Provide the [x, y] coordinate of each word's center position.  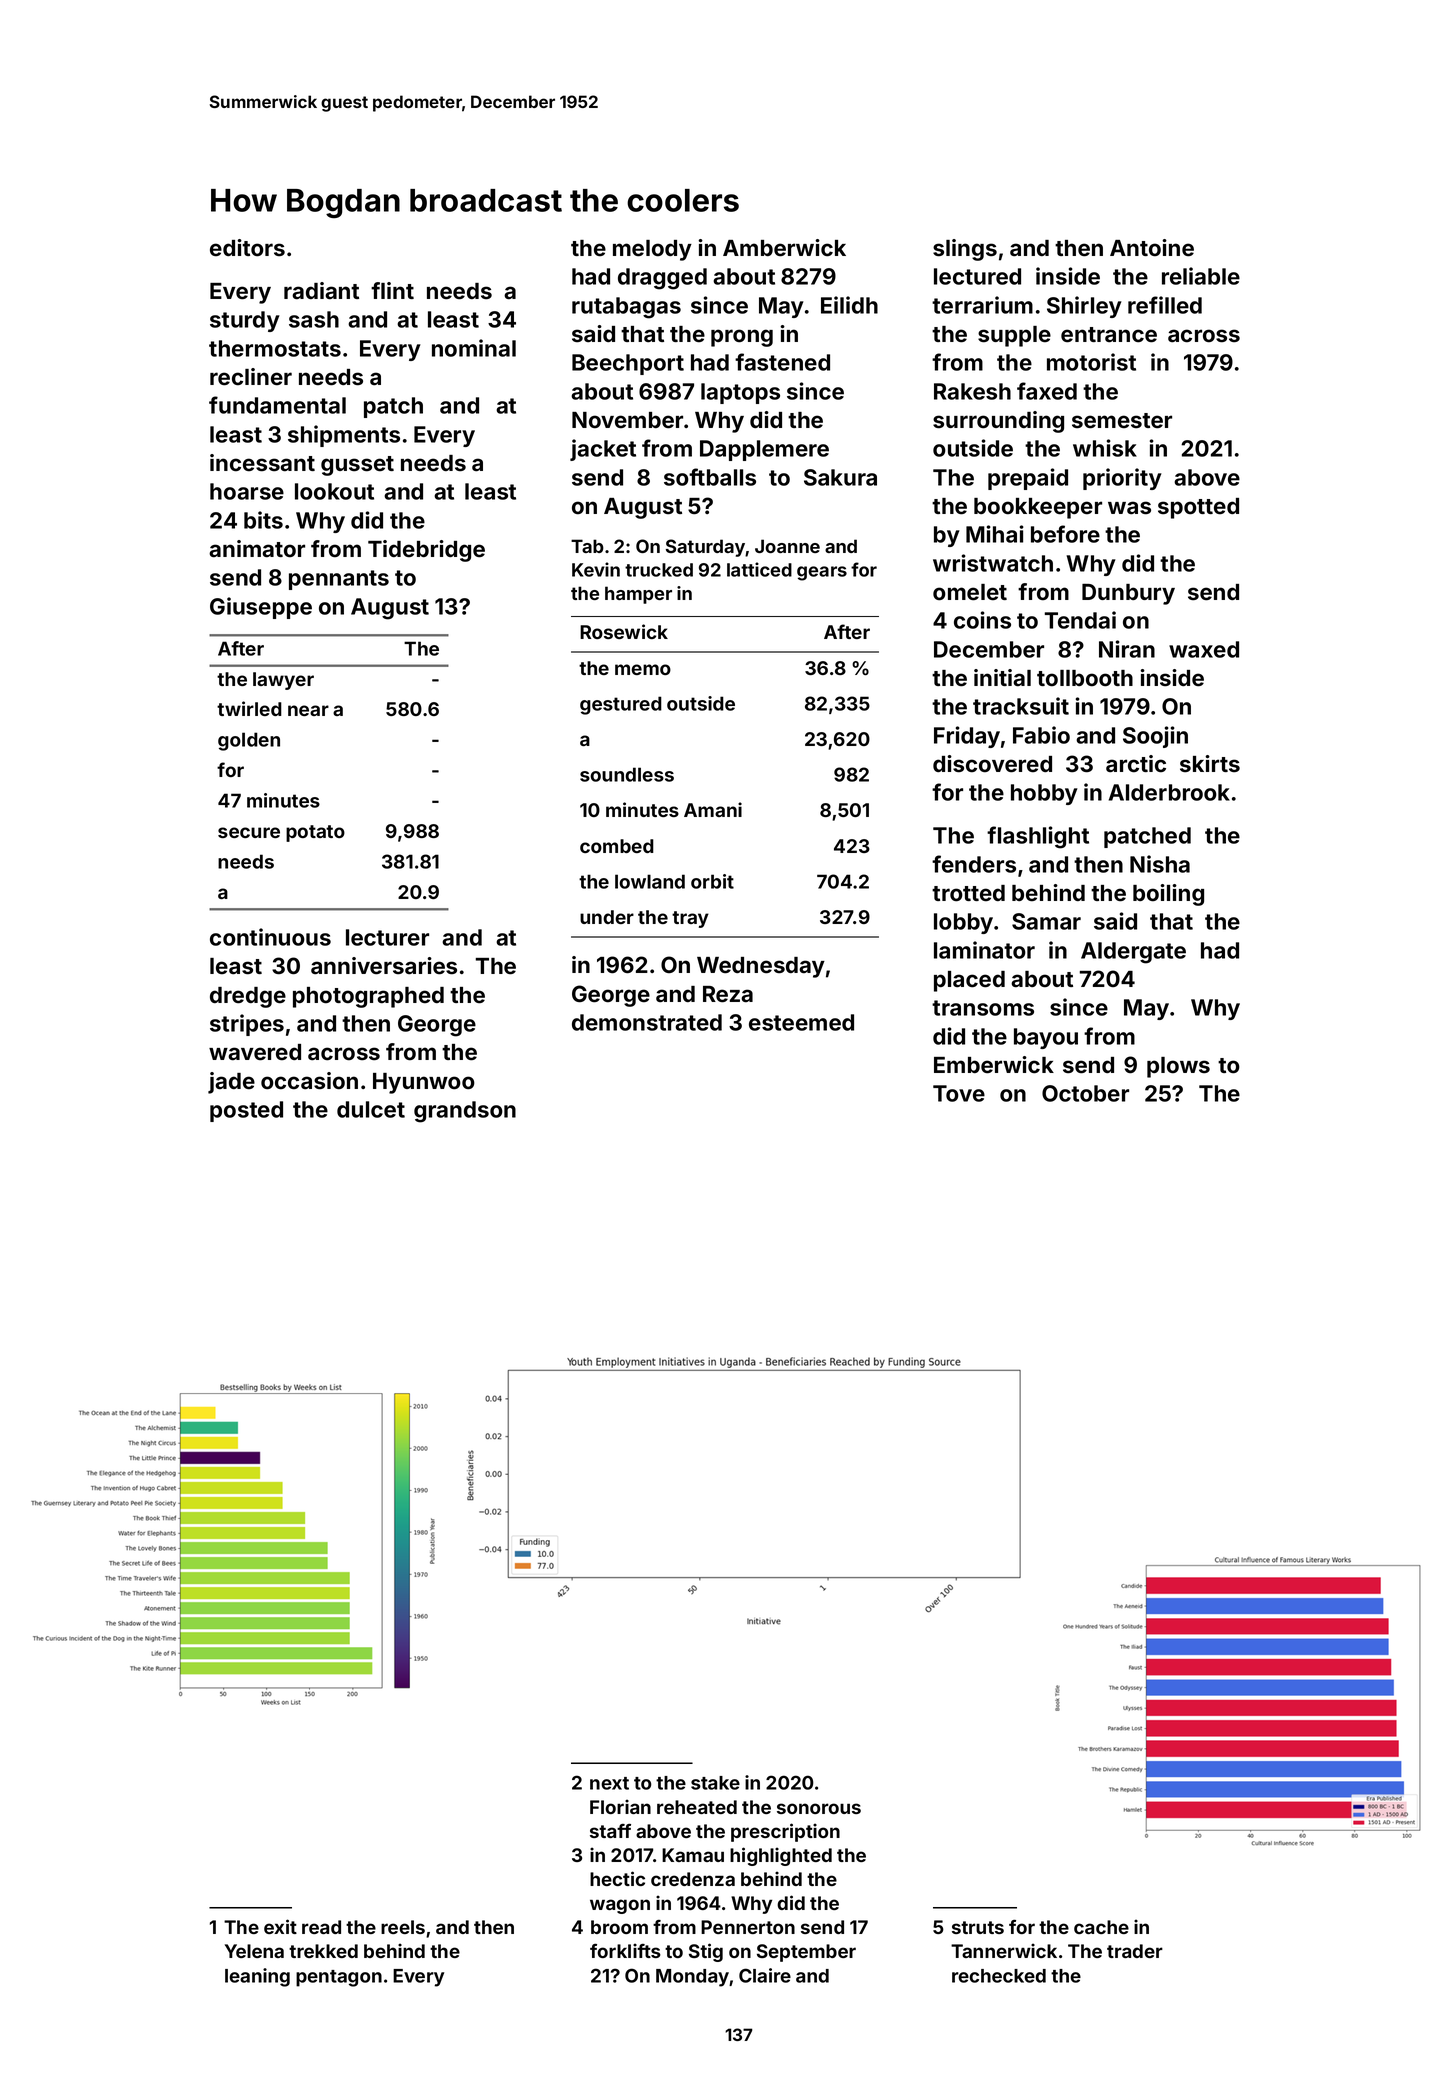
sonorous [819, 1808]
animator [257, 549]
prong [742, 338]
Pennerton [748, 1927]
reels [403, 1927]
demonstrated [647, 1022]
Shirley [1084, 307]
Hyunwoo [424, 1083]
